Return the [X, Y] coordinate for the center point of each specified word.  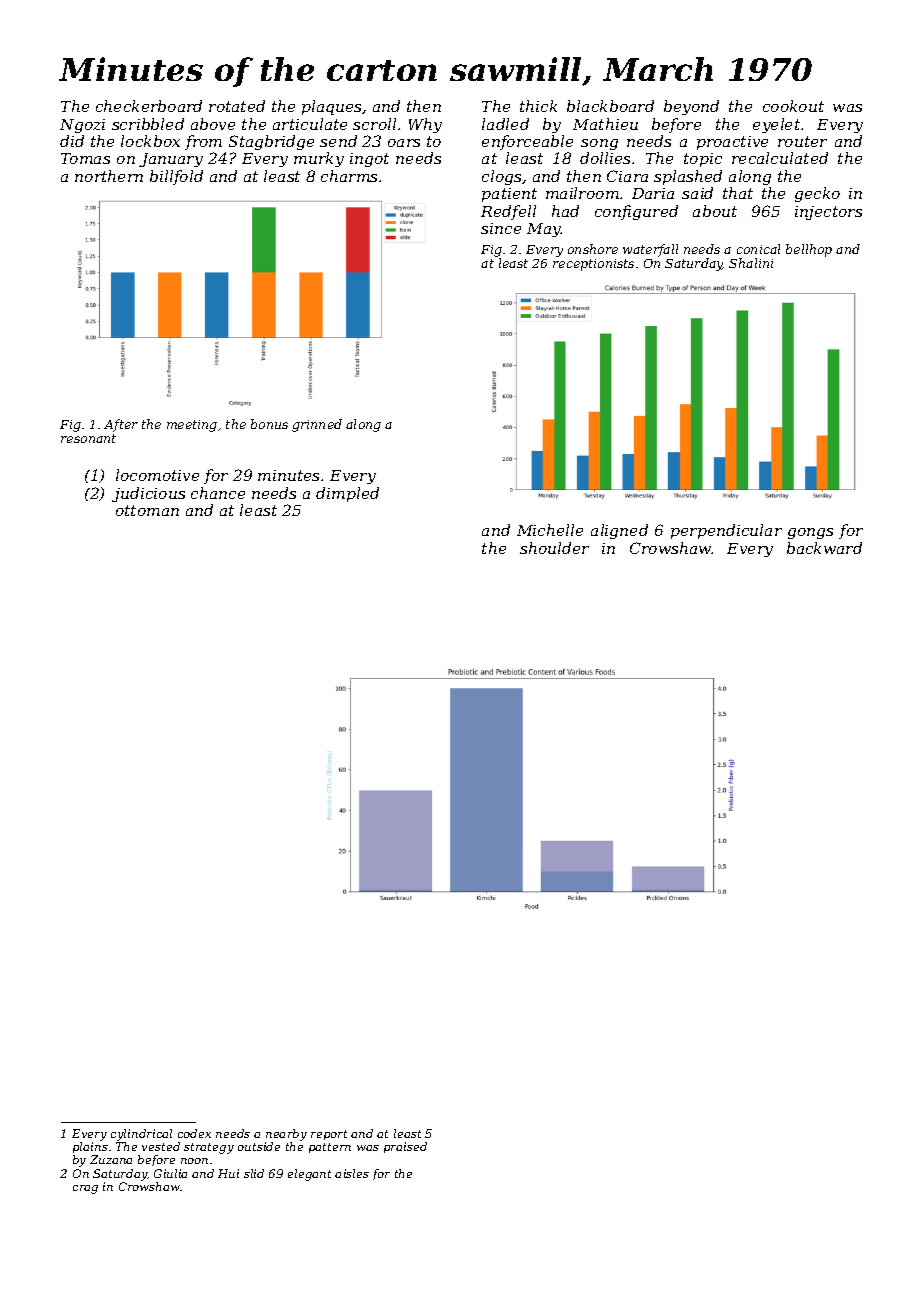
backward [824, 548]
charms [349, 176]
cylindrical [141, 1135]
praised [405, 1147]
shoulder [554, 548]
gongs [810, 533]
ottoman [147, 510]
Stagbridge [271, 142]
